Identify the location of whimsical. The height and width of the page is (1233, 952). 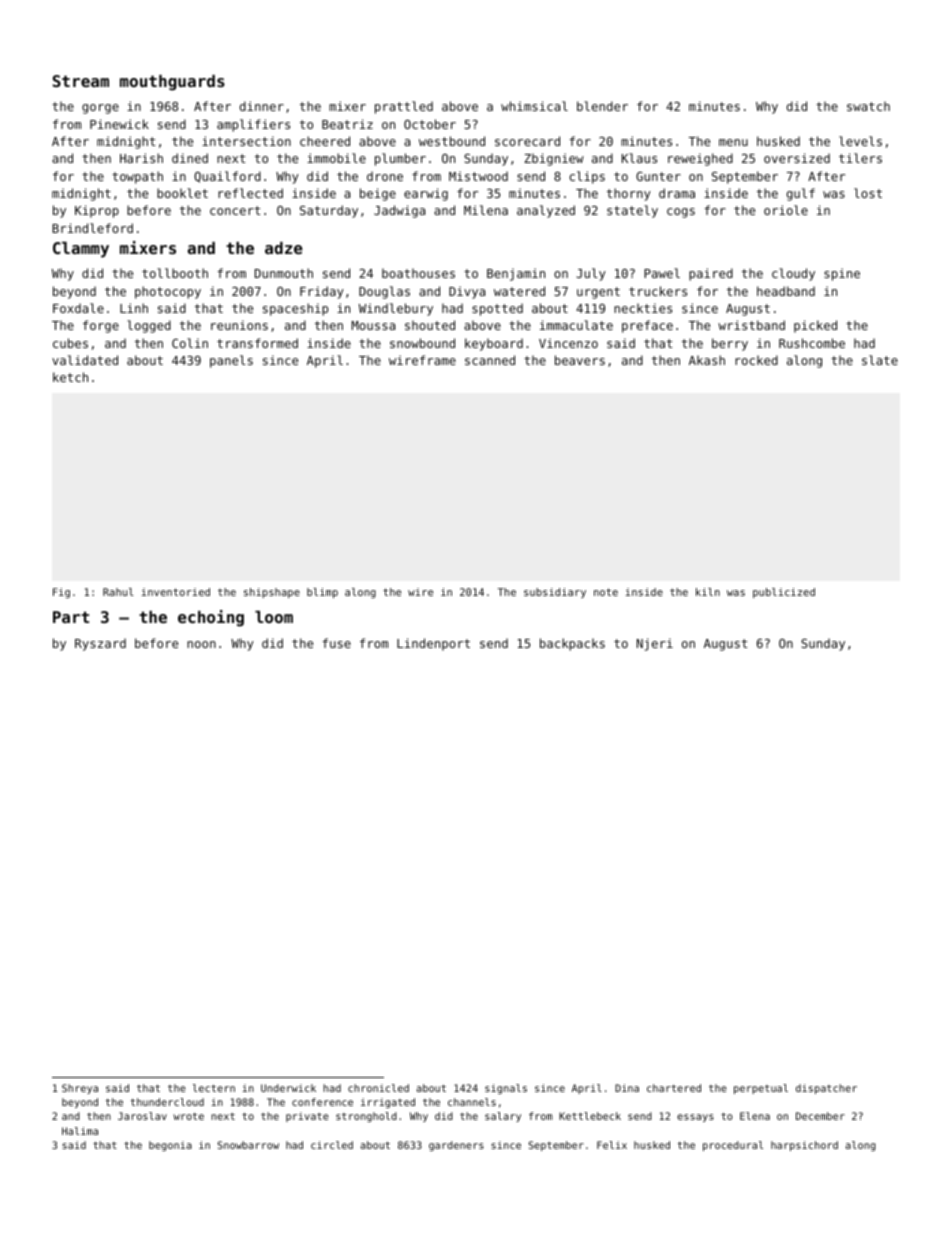
(534, 106).
